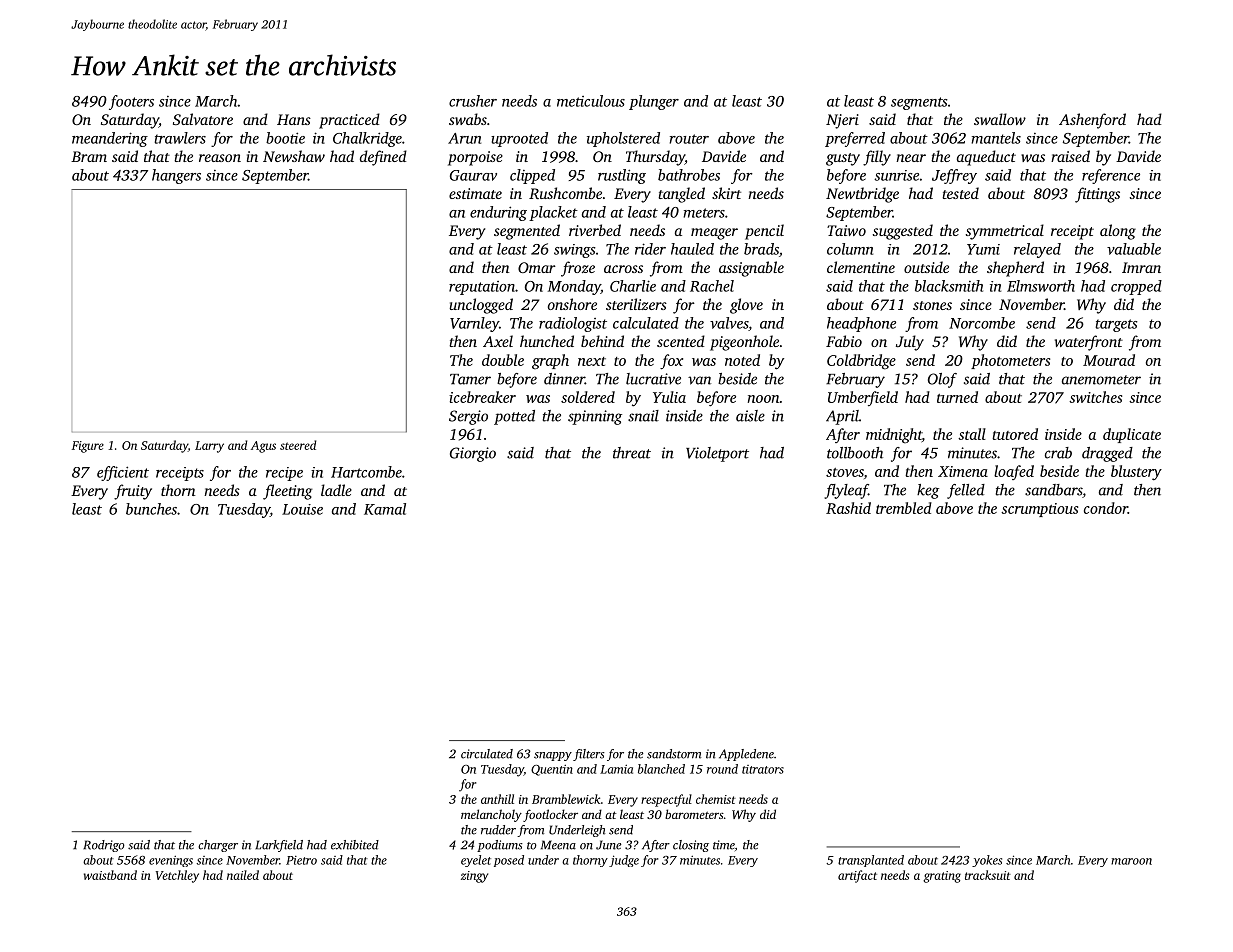  What do you see at coordinates (385, 509) in the screenshot?
I see `Kamal` at bounding box center [385, 509].
